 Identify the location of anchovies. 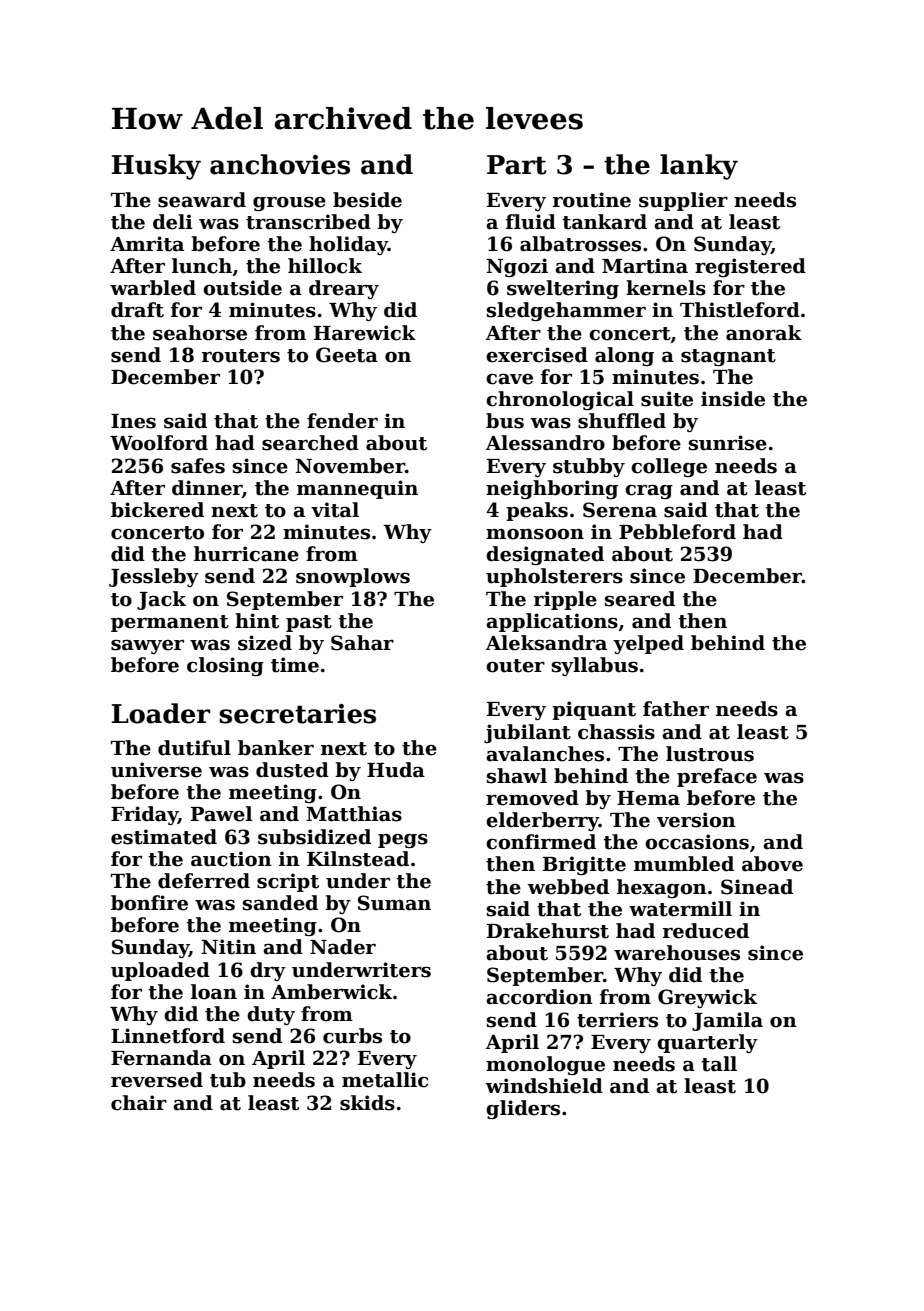
(280, 164).
